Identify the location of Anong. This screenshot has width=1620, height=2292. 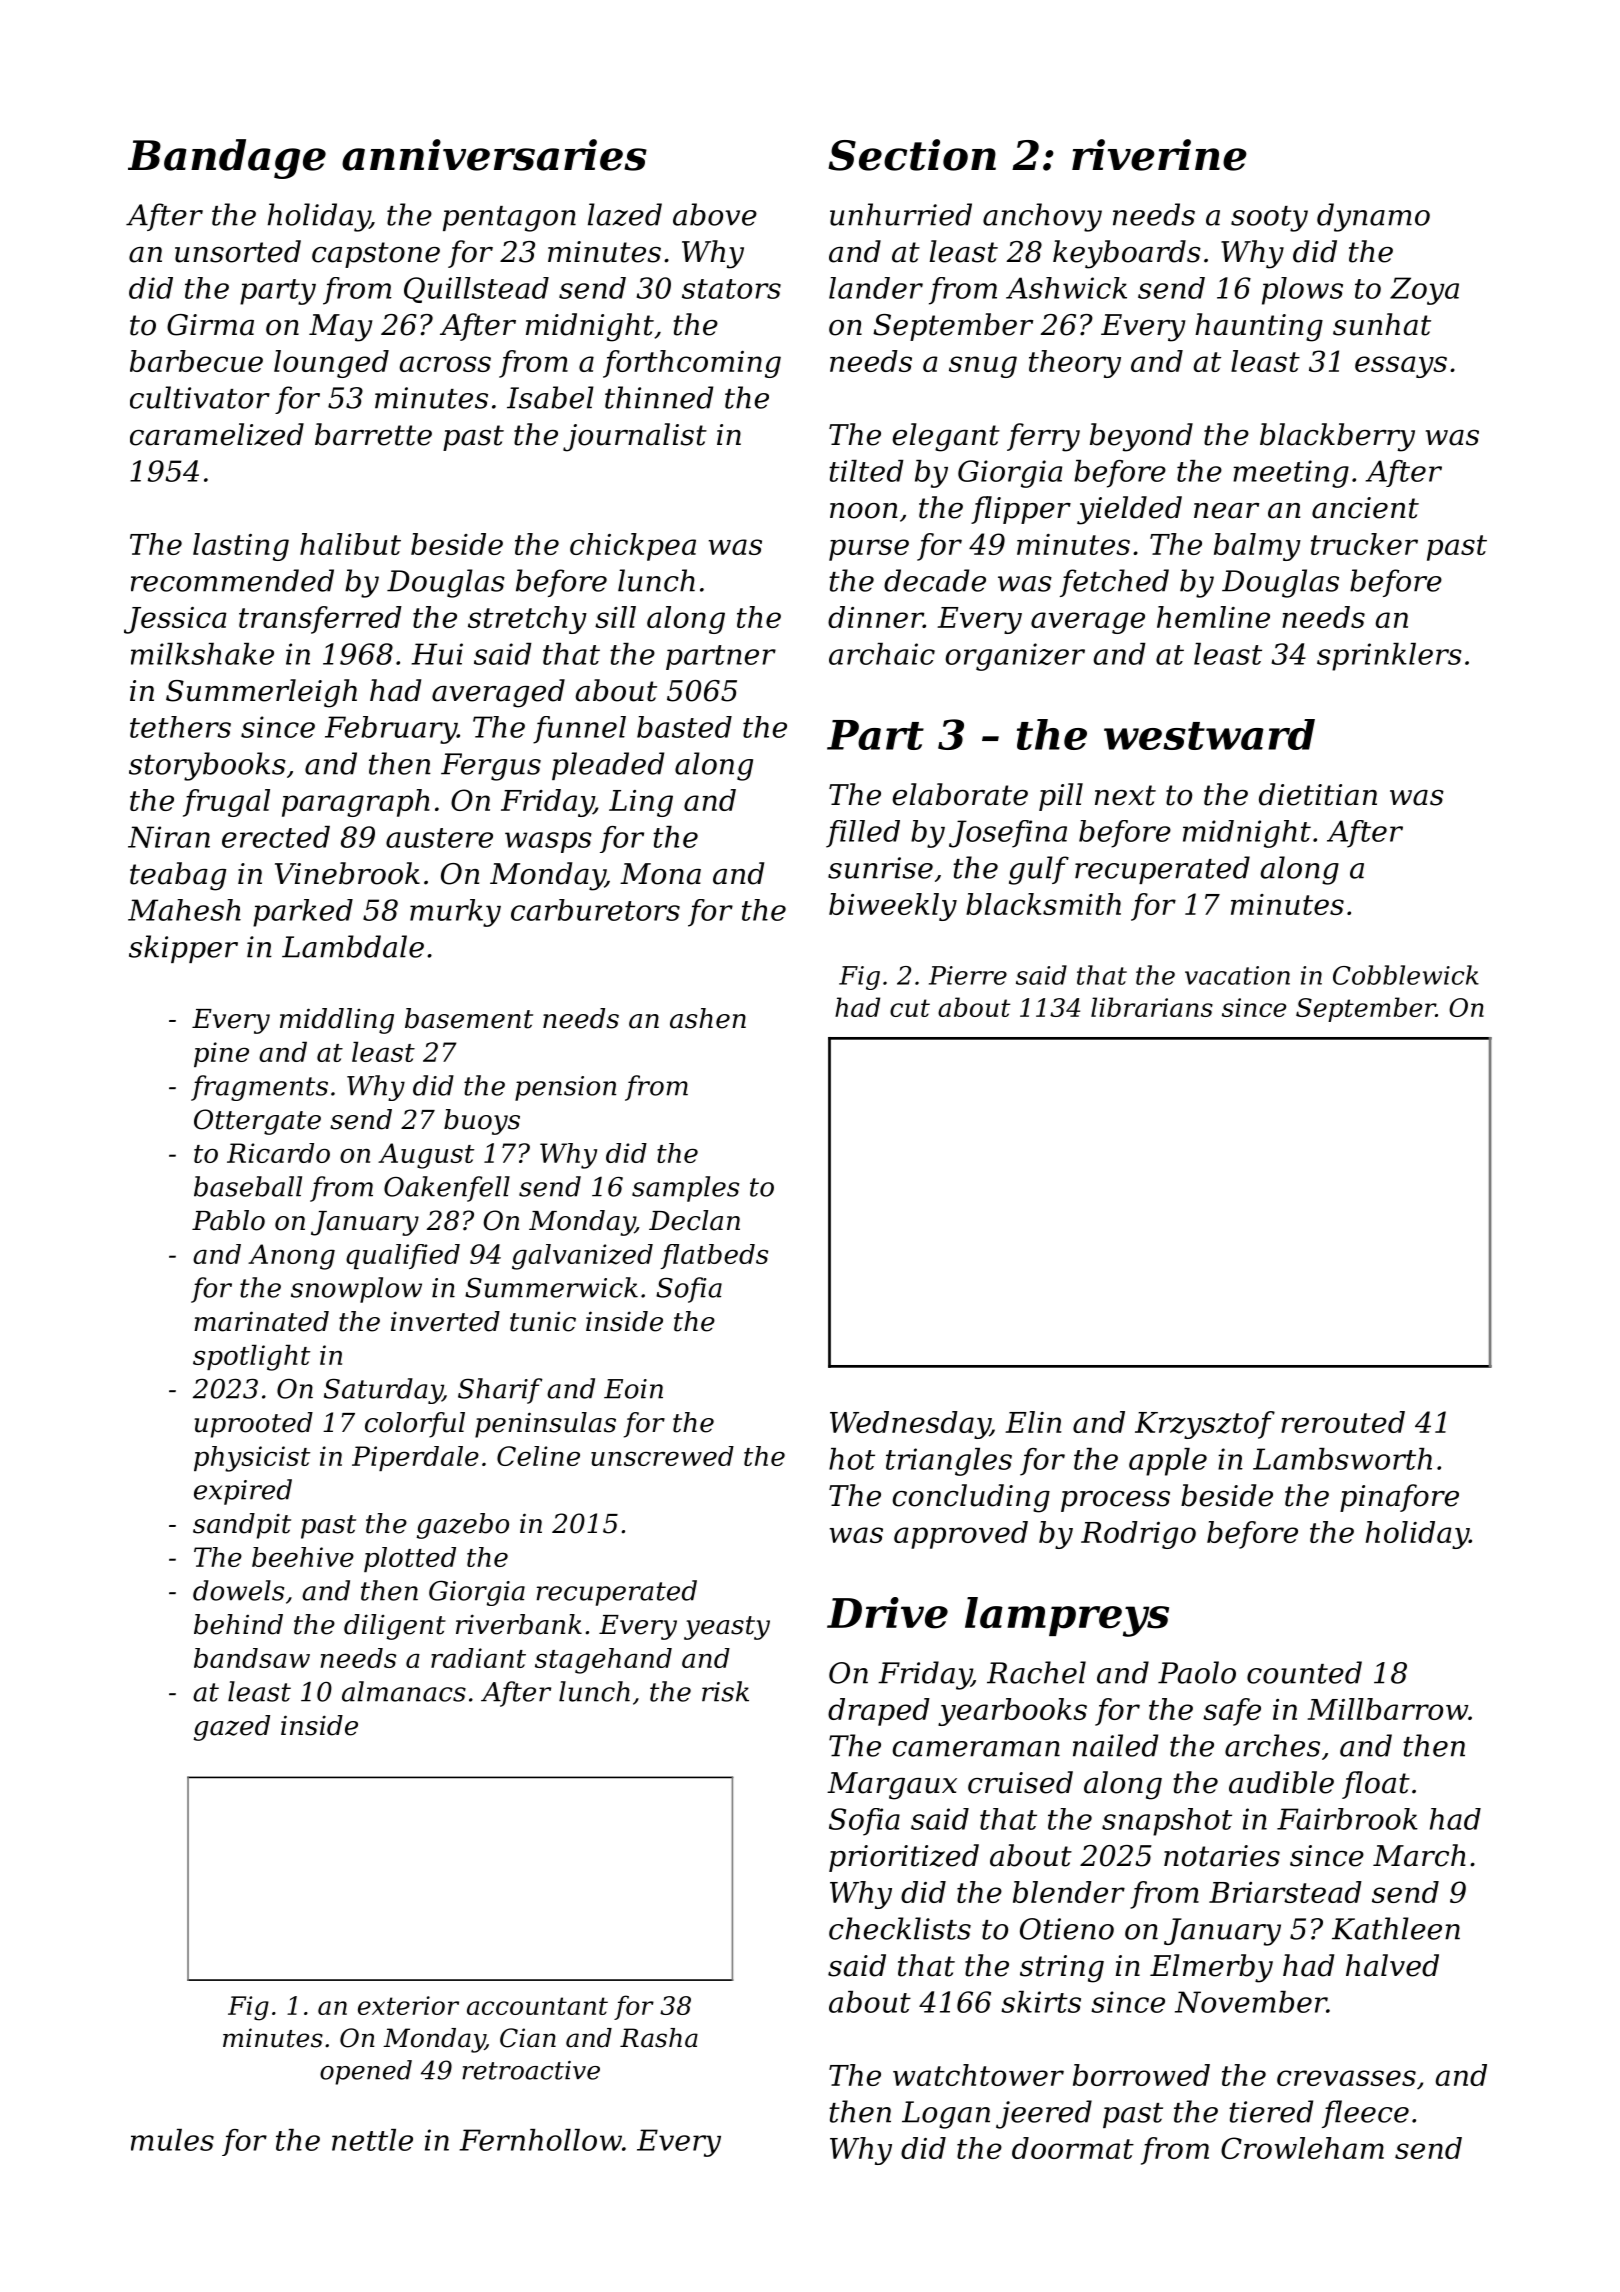
(291, 1257).
